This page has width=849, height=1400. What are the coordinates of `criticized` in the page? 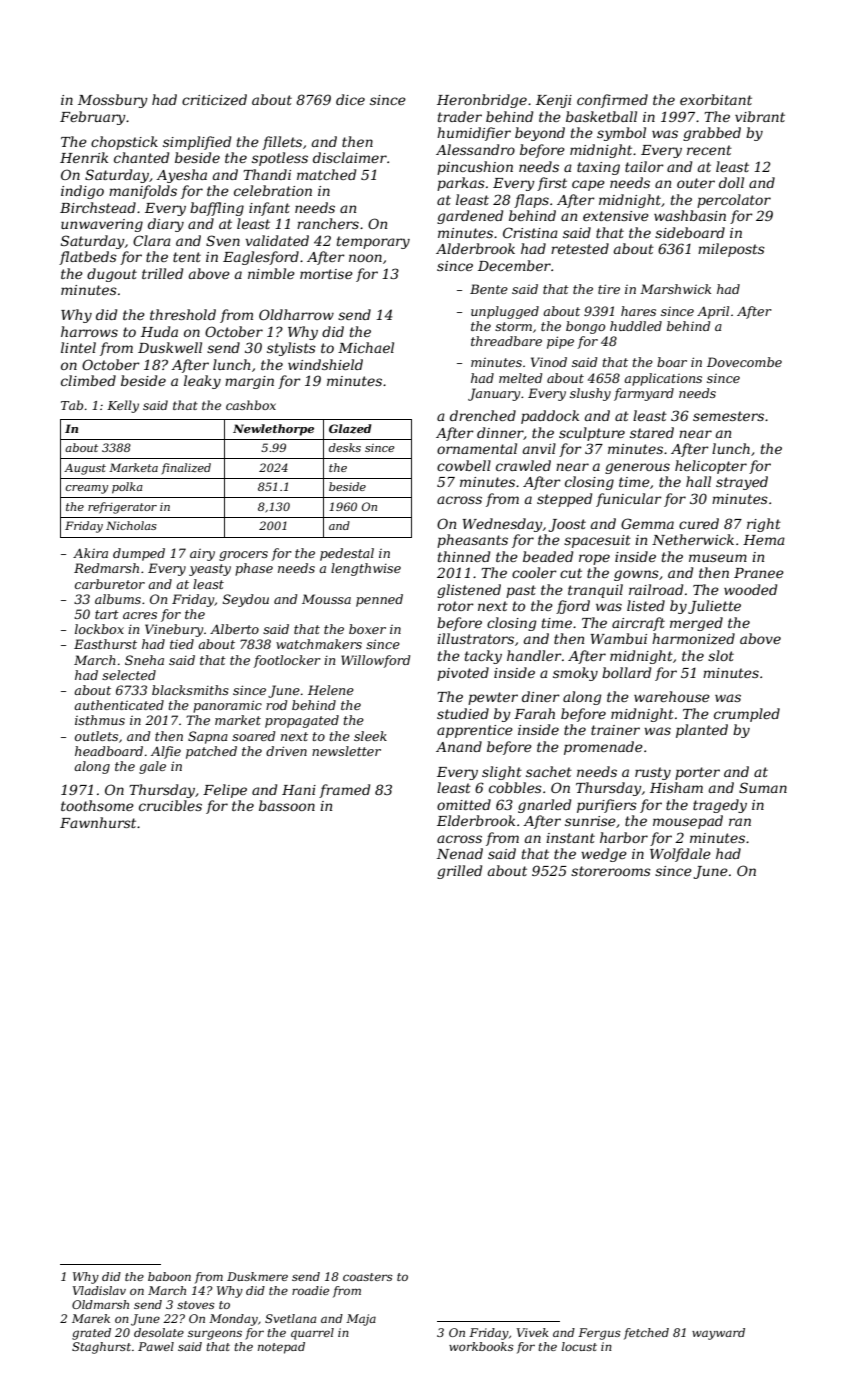 It's located at (214, 100).
